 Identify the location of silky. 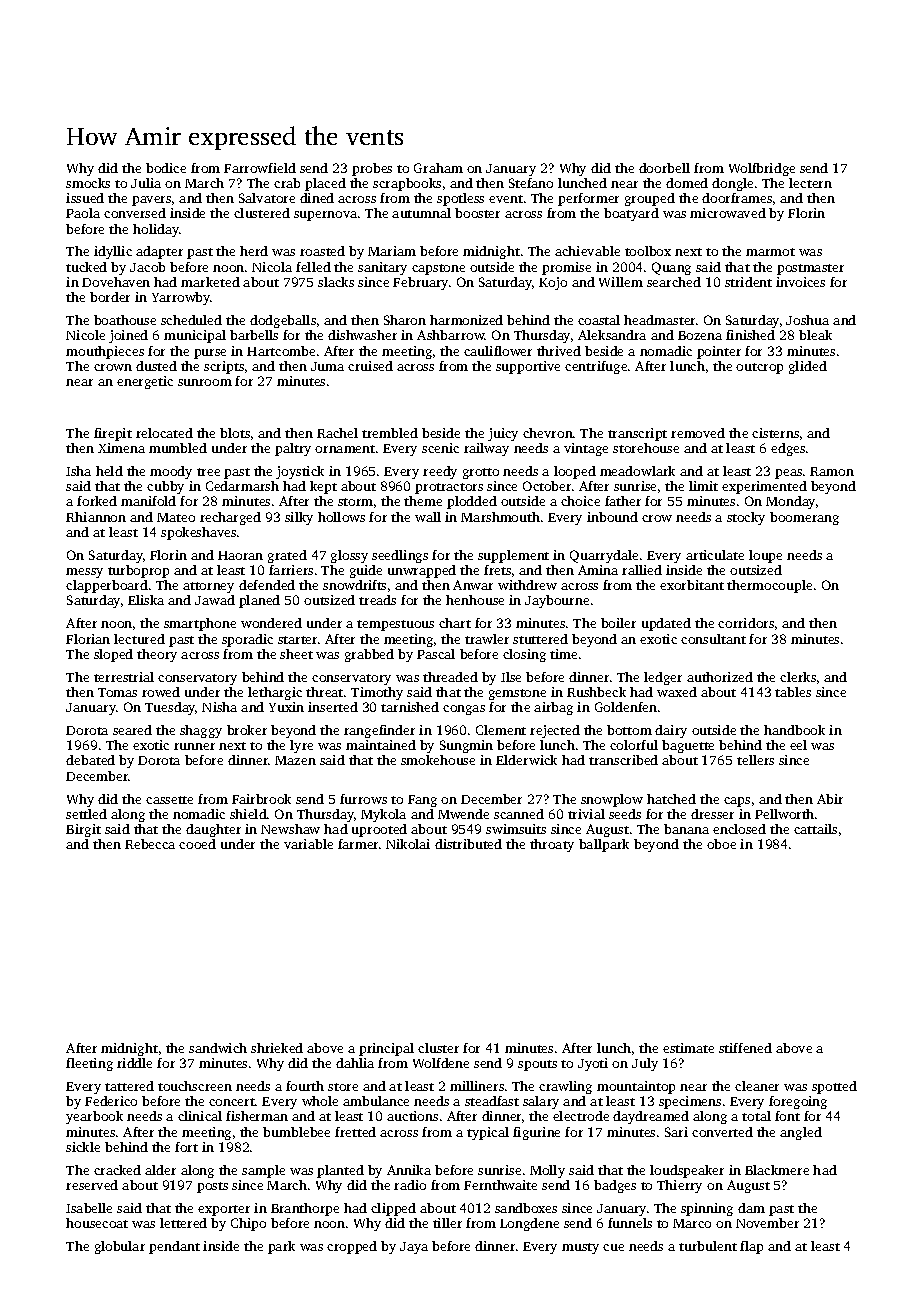
(299, 518).
